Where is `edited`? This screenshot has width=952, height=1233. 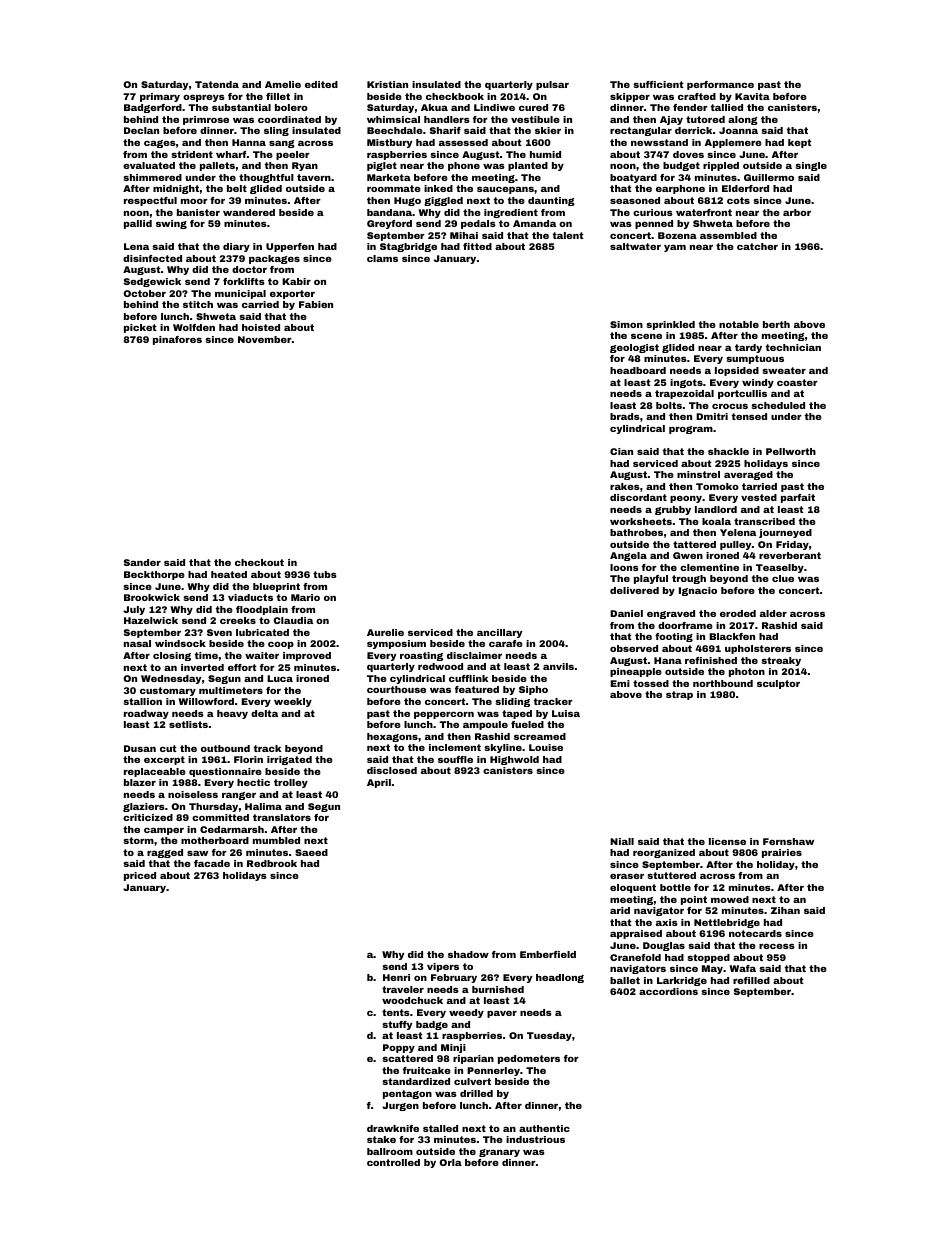 edited is located at coordinates (321, 84).
